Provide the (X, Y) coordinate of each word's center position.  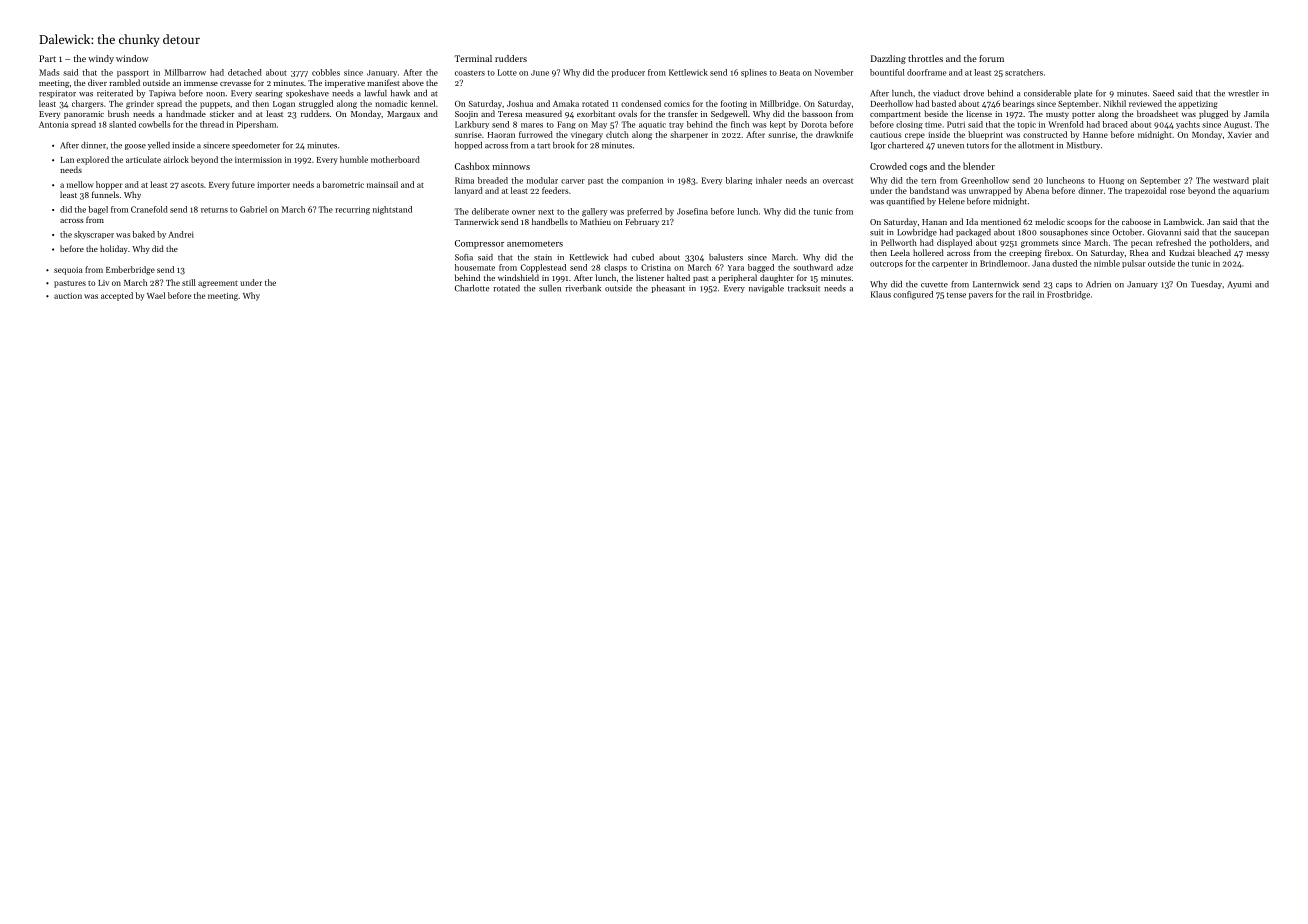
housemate (475, 267)
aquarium (1251, 192)
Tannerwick (476, 221)
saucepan (1251, 234)
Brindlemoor (1004, 263)
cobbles (326, 72)
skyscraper (94, 235)
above (413, 82)
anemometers (535, 244)
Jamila (1256, 113)
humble (354, 159)
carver (573, 181)
